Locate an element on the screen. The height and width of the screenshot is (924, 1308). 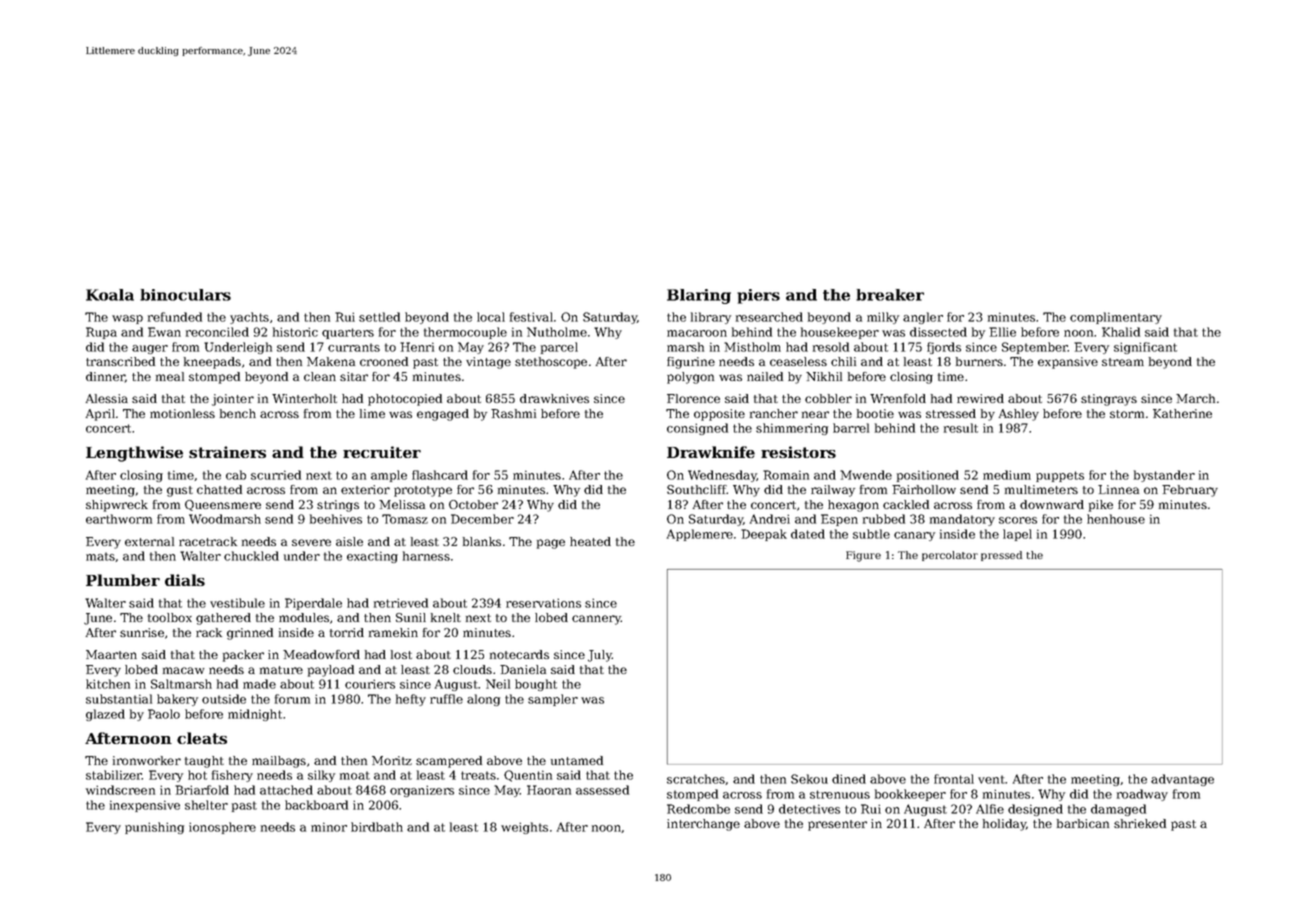
interchange is located at coordinates (703, 825).
